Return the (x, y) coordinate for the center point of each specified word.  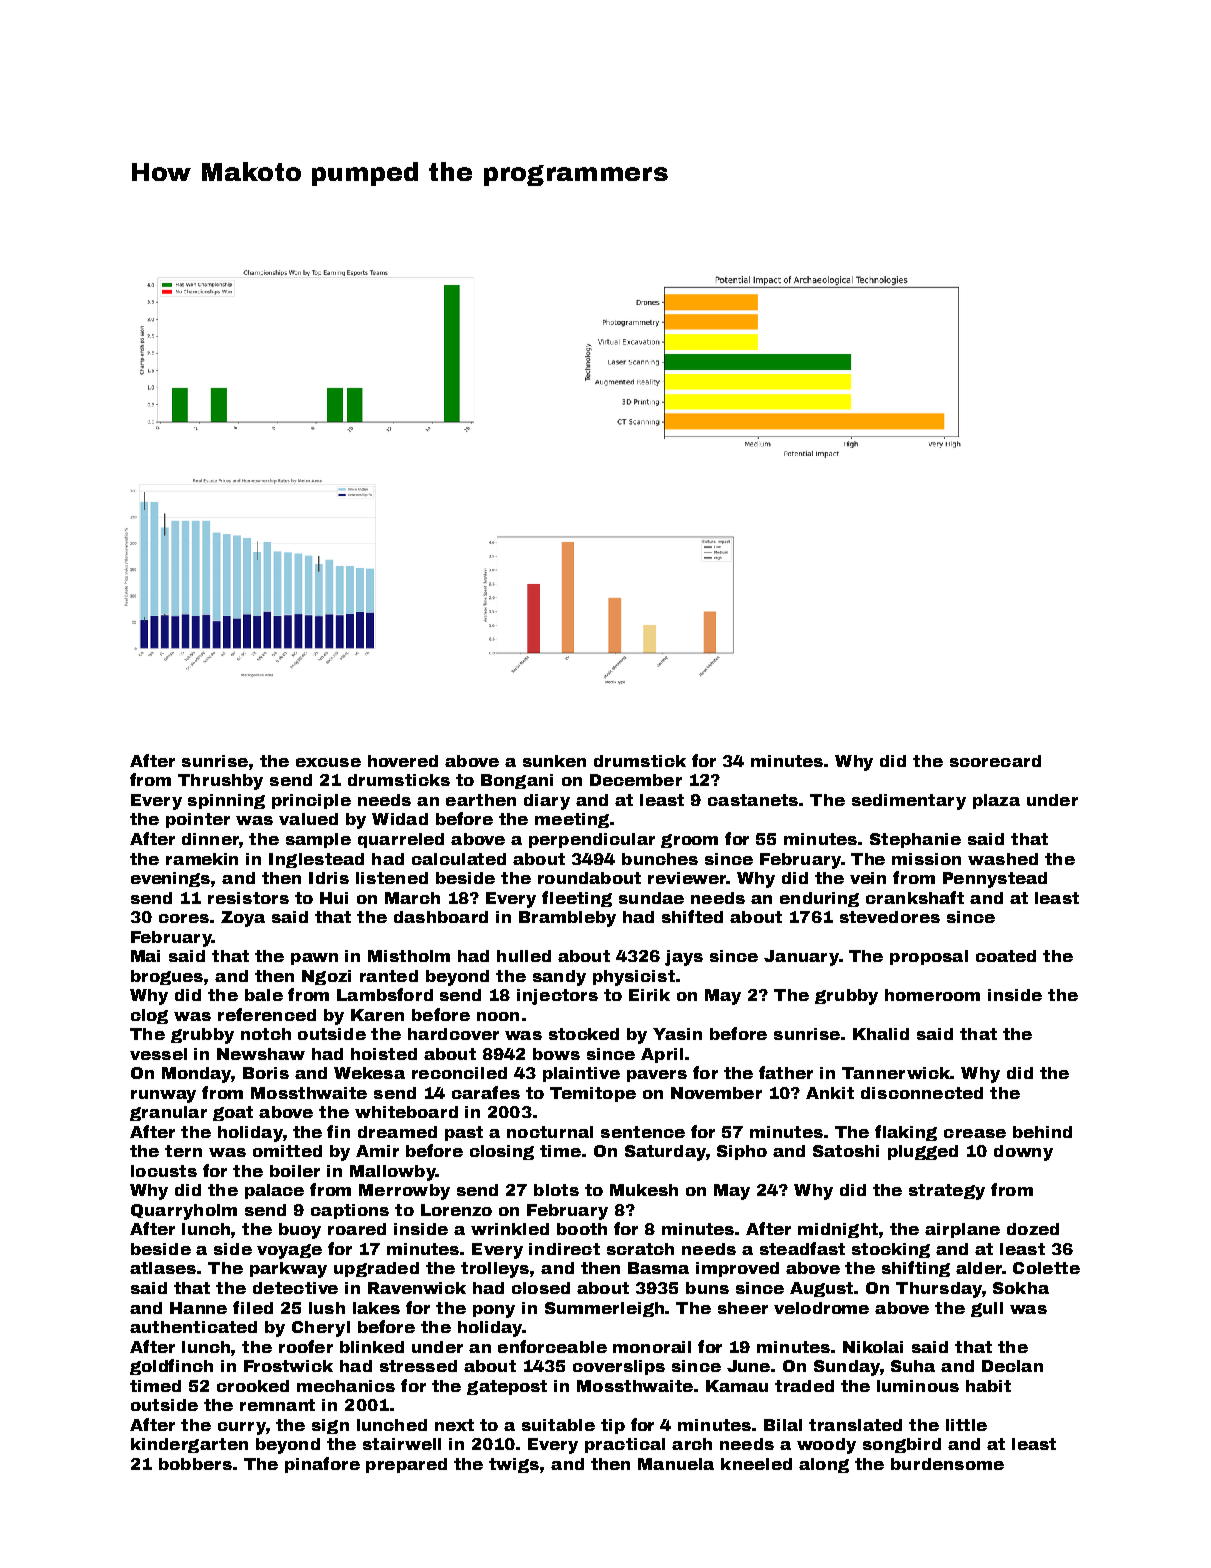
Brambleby (567, 919)
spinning (226, 801)
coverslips (619, 1367)
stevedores (890, 917)
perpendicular (592, 840)
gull (987, 1309)
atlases (163, 1268)
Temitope (593, 1094)
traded (804, 1386)
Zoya (243, 919)
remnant (277, 1405)
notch (266, 1034)
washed (1003, 859)
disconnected (922, 1093)
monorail (652, 1347)
